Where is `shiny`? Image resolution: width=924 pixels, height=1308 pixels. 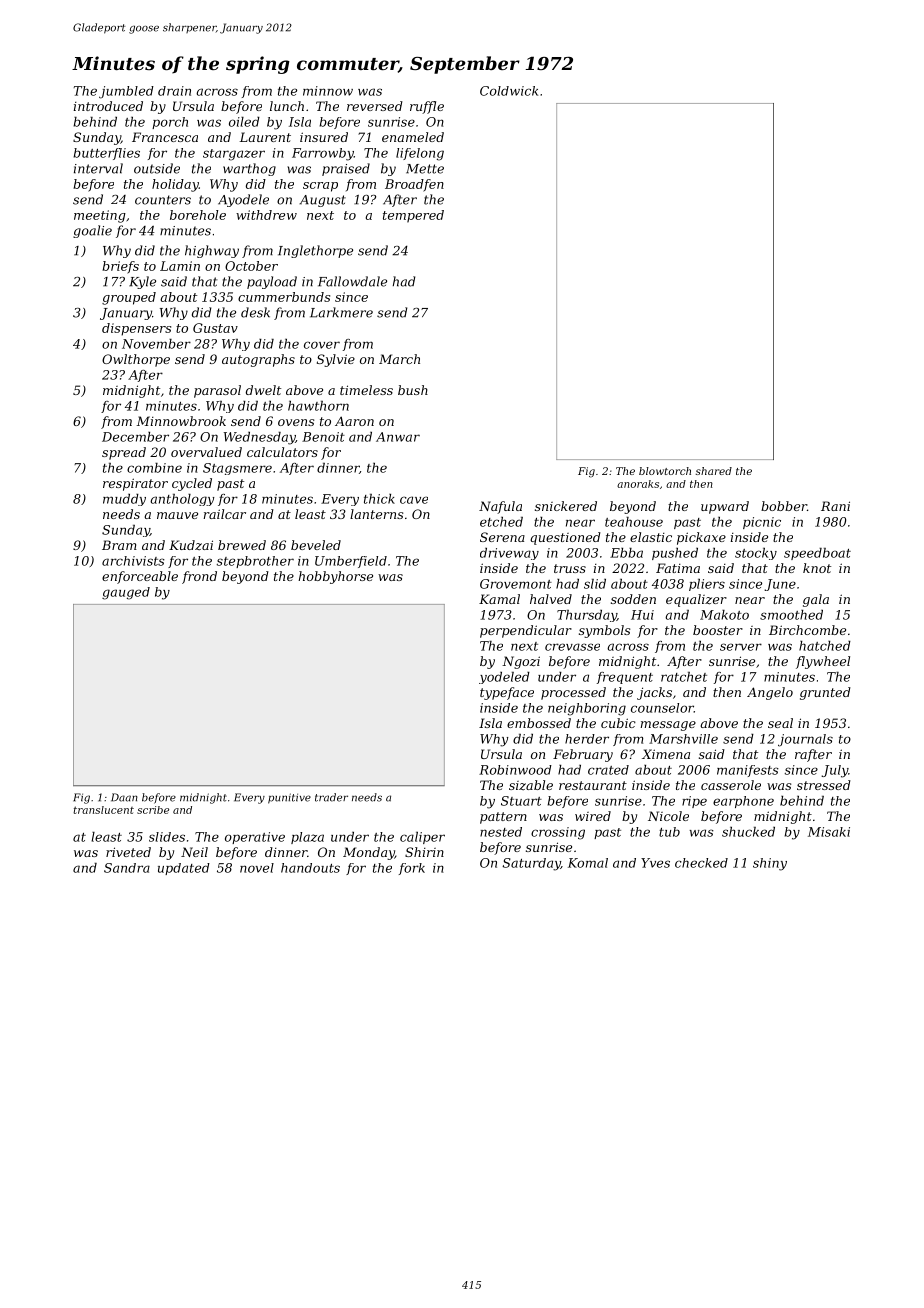
shiny is located at coordinates (770, 864).
